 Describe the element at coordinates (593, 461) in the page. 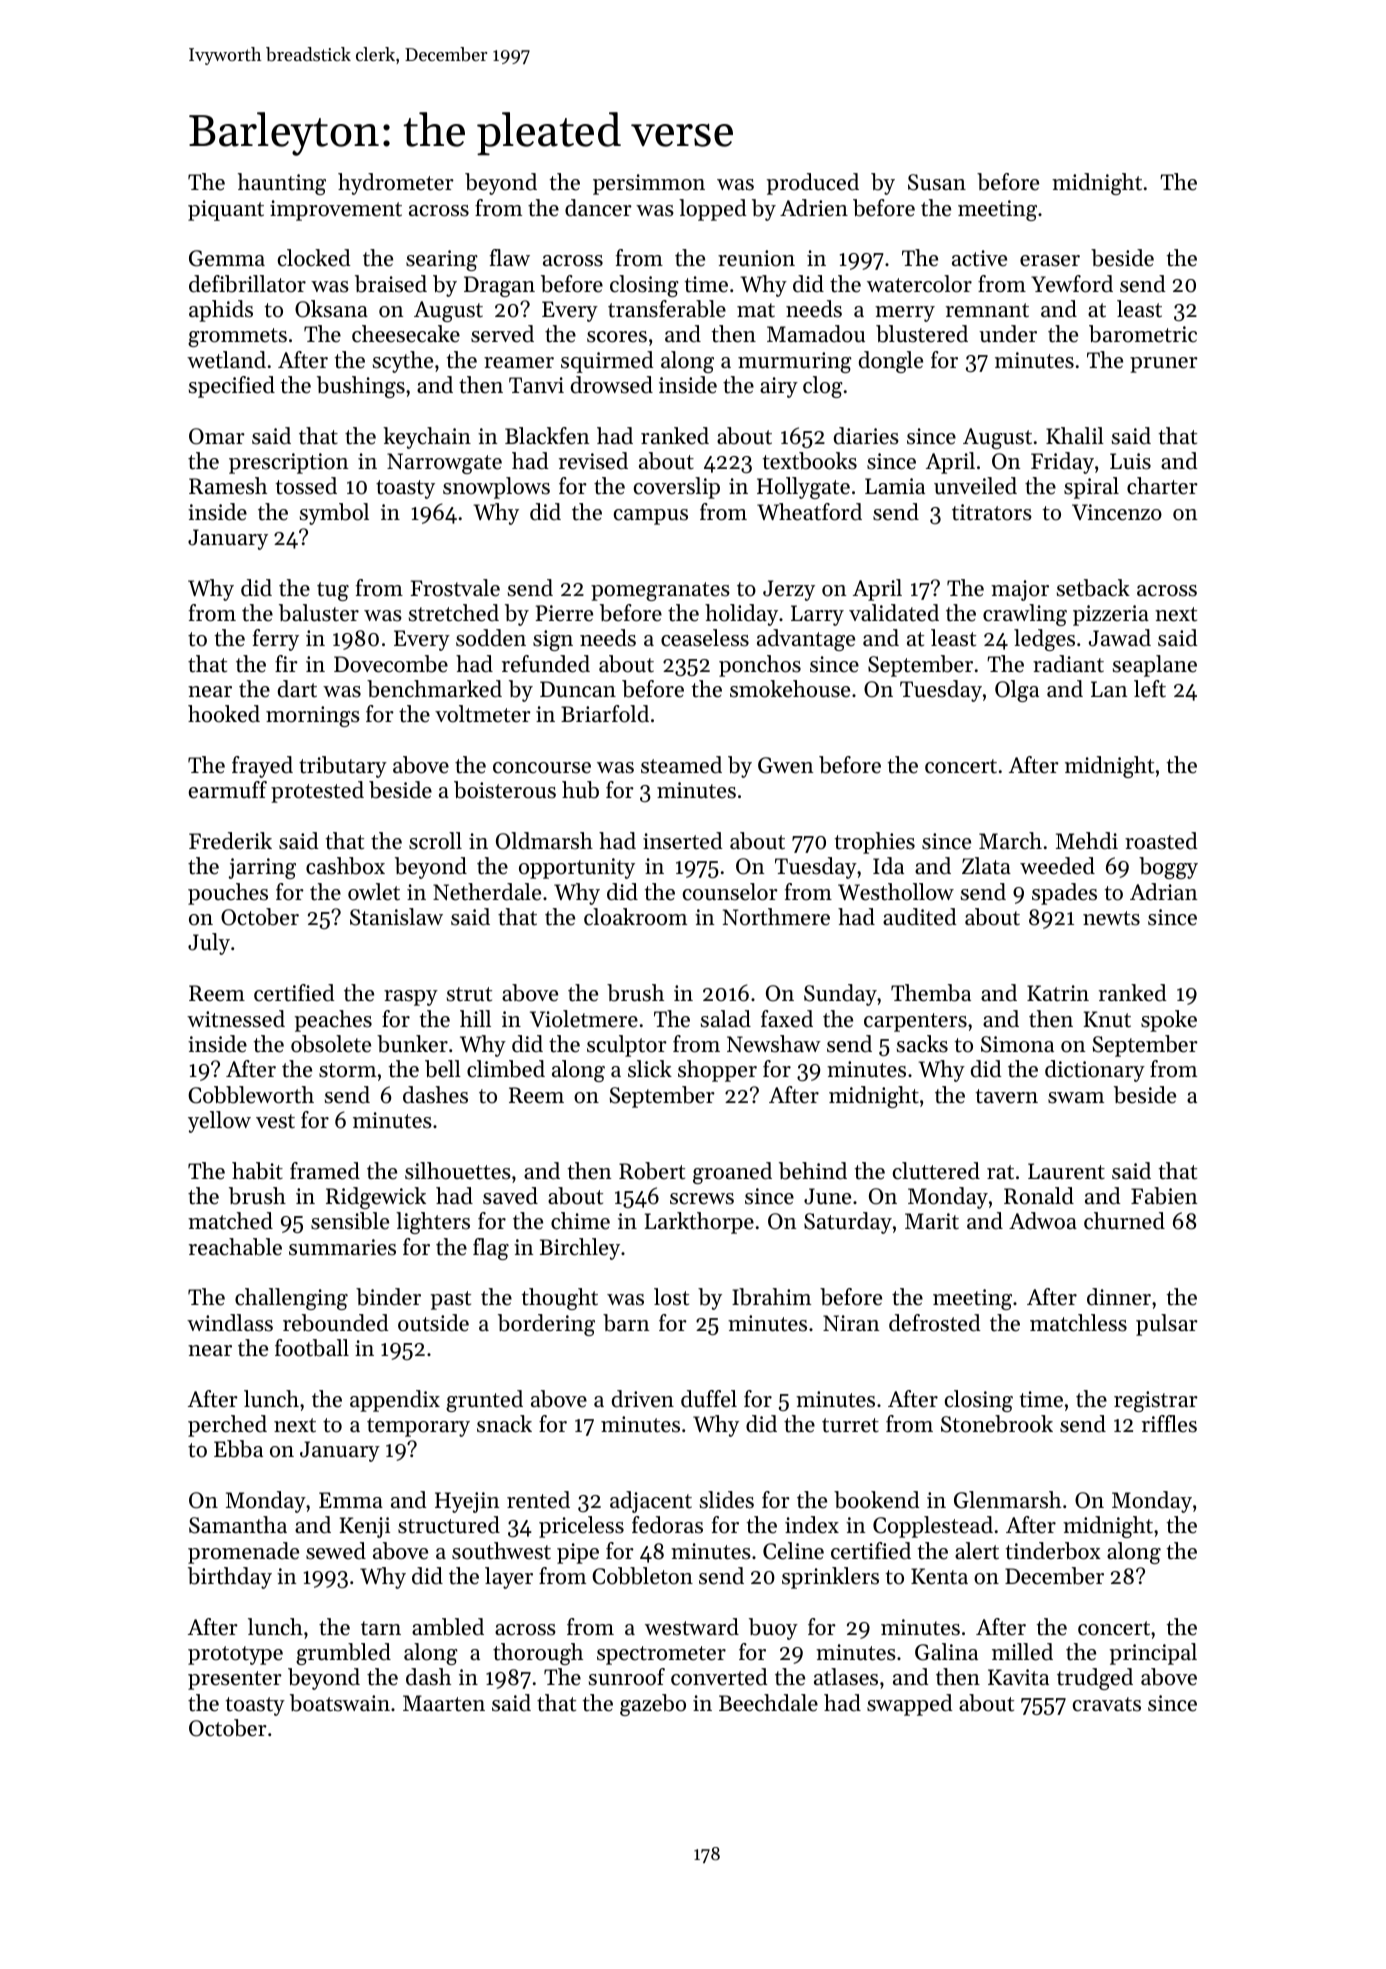

I see `revised` at that location.
